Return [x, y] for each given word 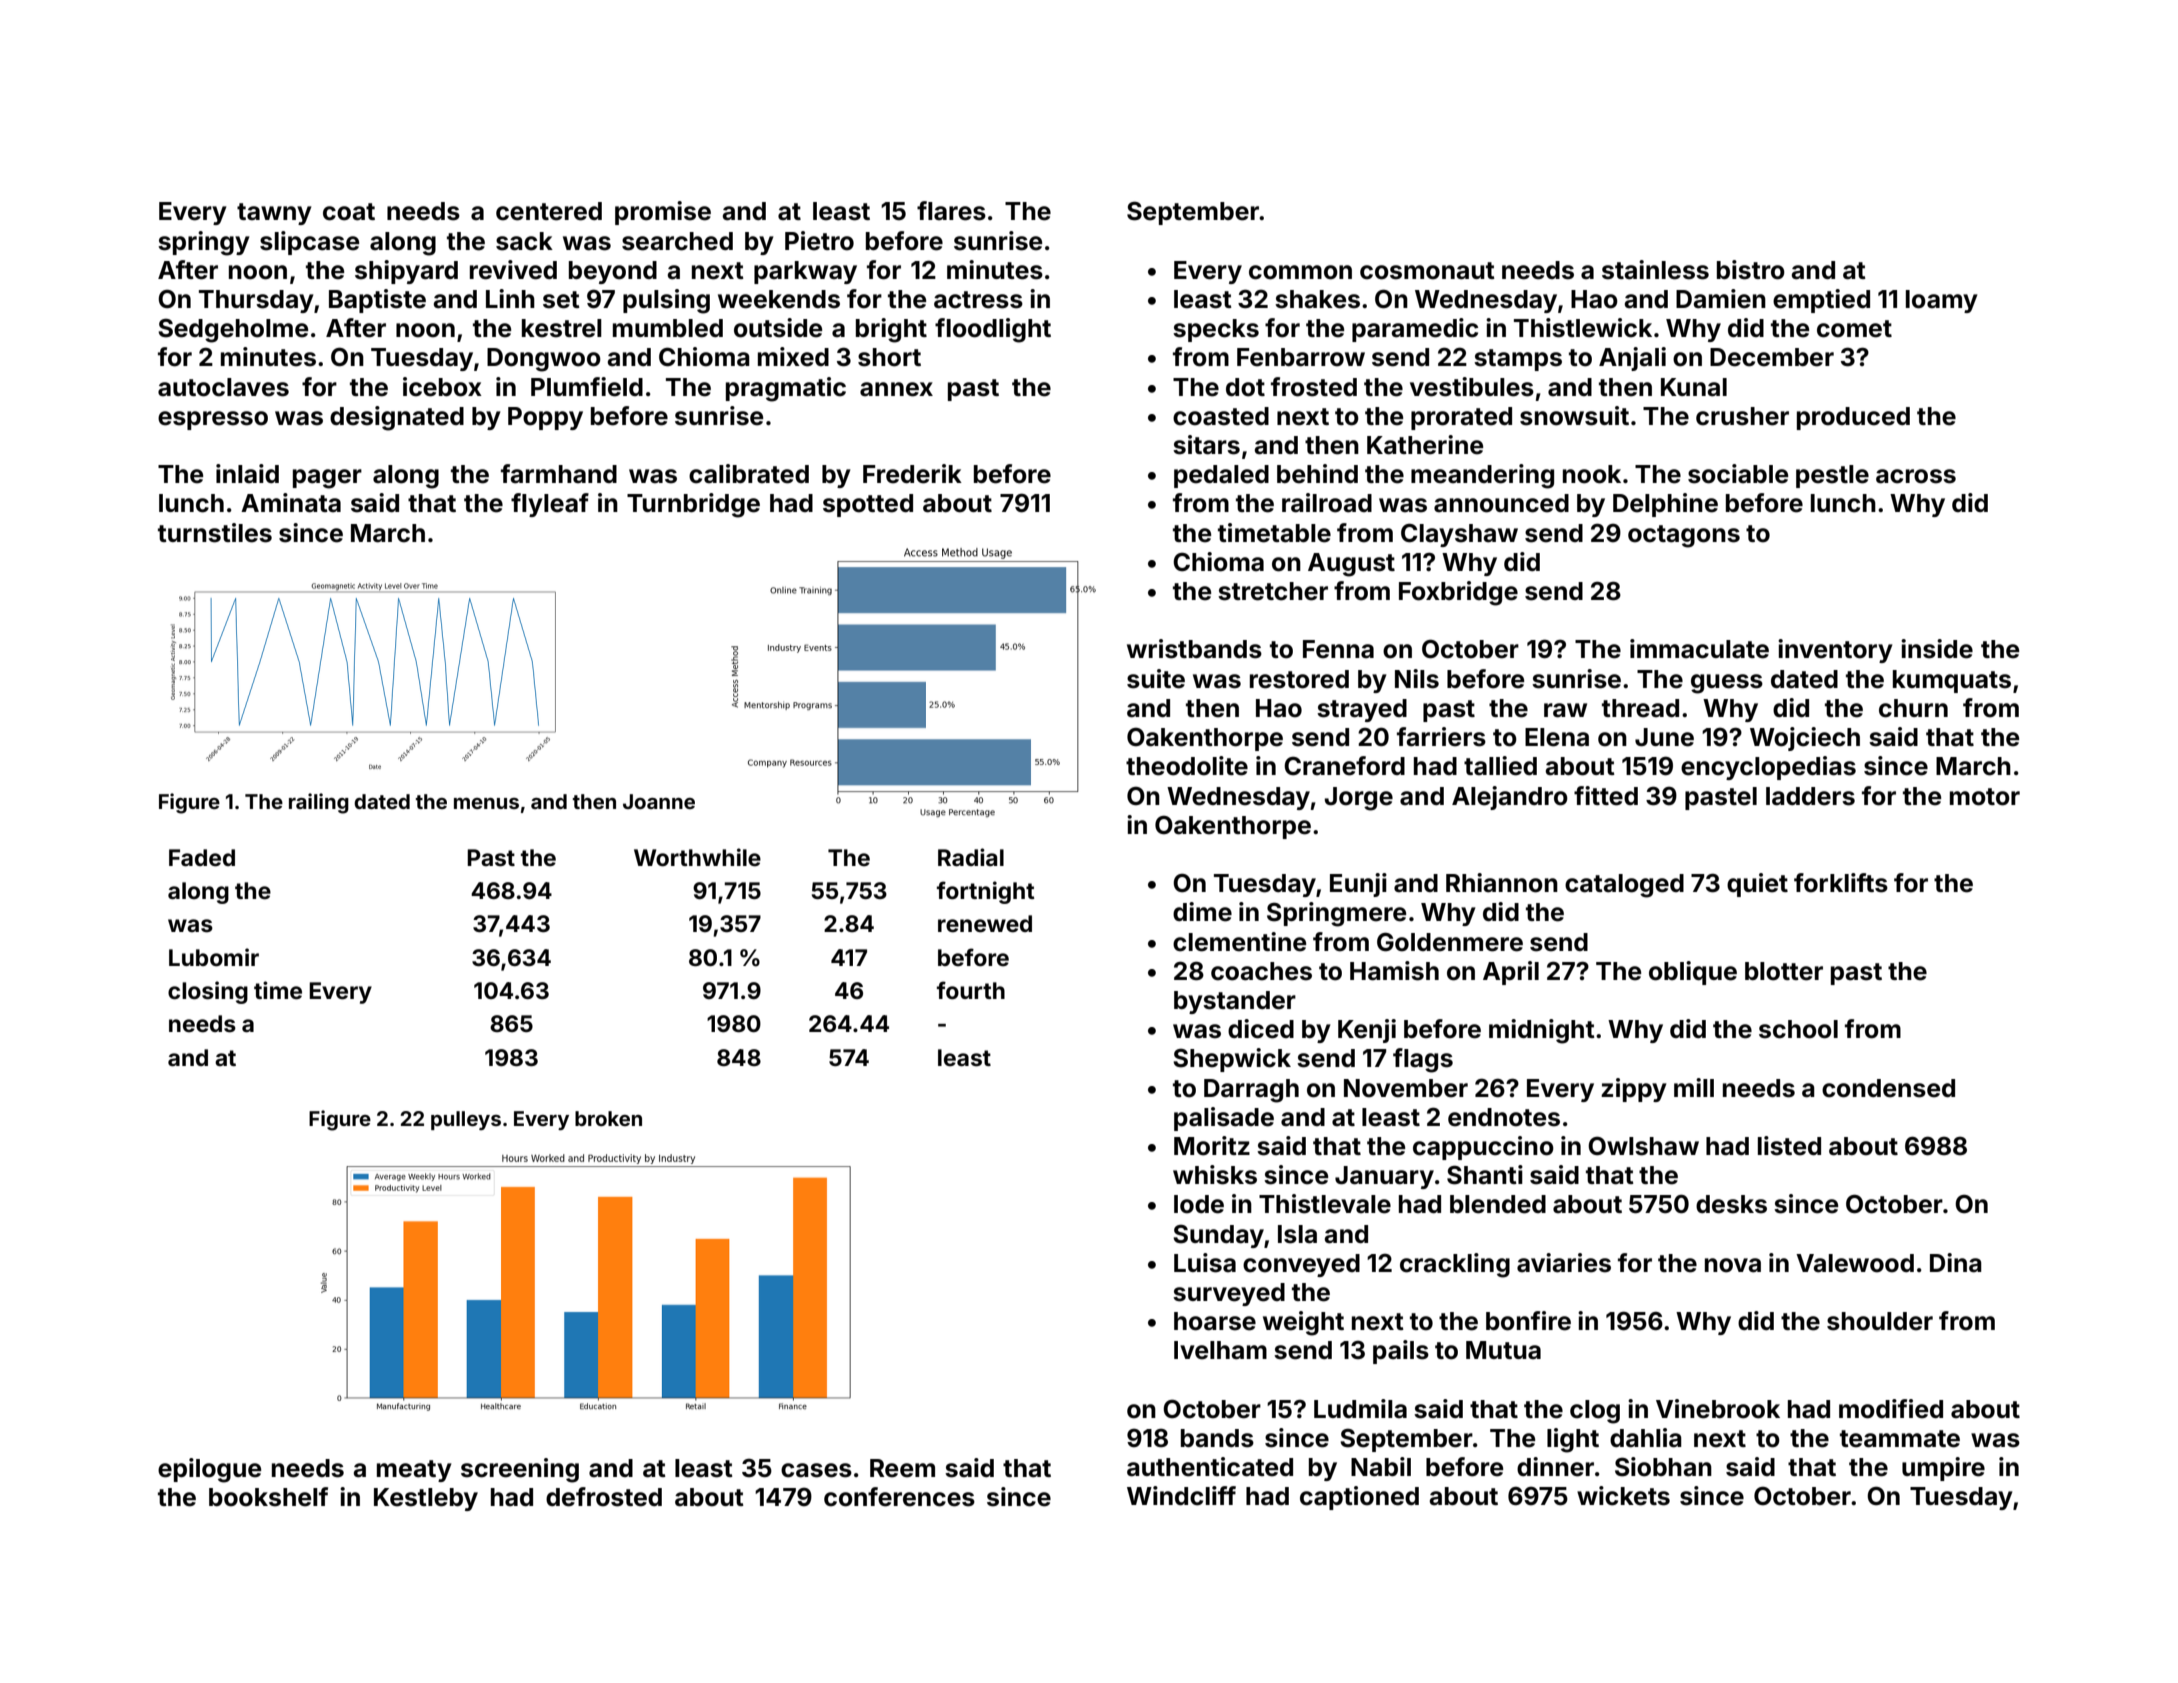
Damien [1721, 299]
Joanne [659, 801]
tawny [274, 214]
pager [327, 479]
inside [1937, 649]
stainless [1655, 270]
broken [608, 1118]
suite [1156, 679]
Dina [1956, 1263]
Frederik [912, 474]
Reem [902, 1468]
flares [951, 211]
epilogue [209, 1470]
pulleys [466, 1120]
